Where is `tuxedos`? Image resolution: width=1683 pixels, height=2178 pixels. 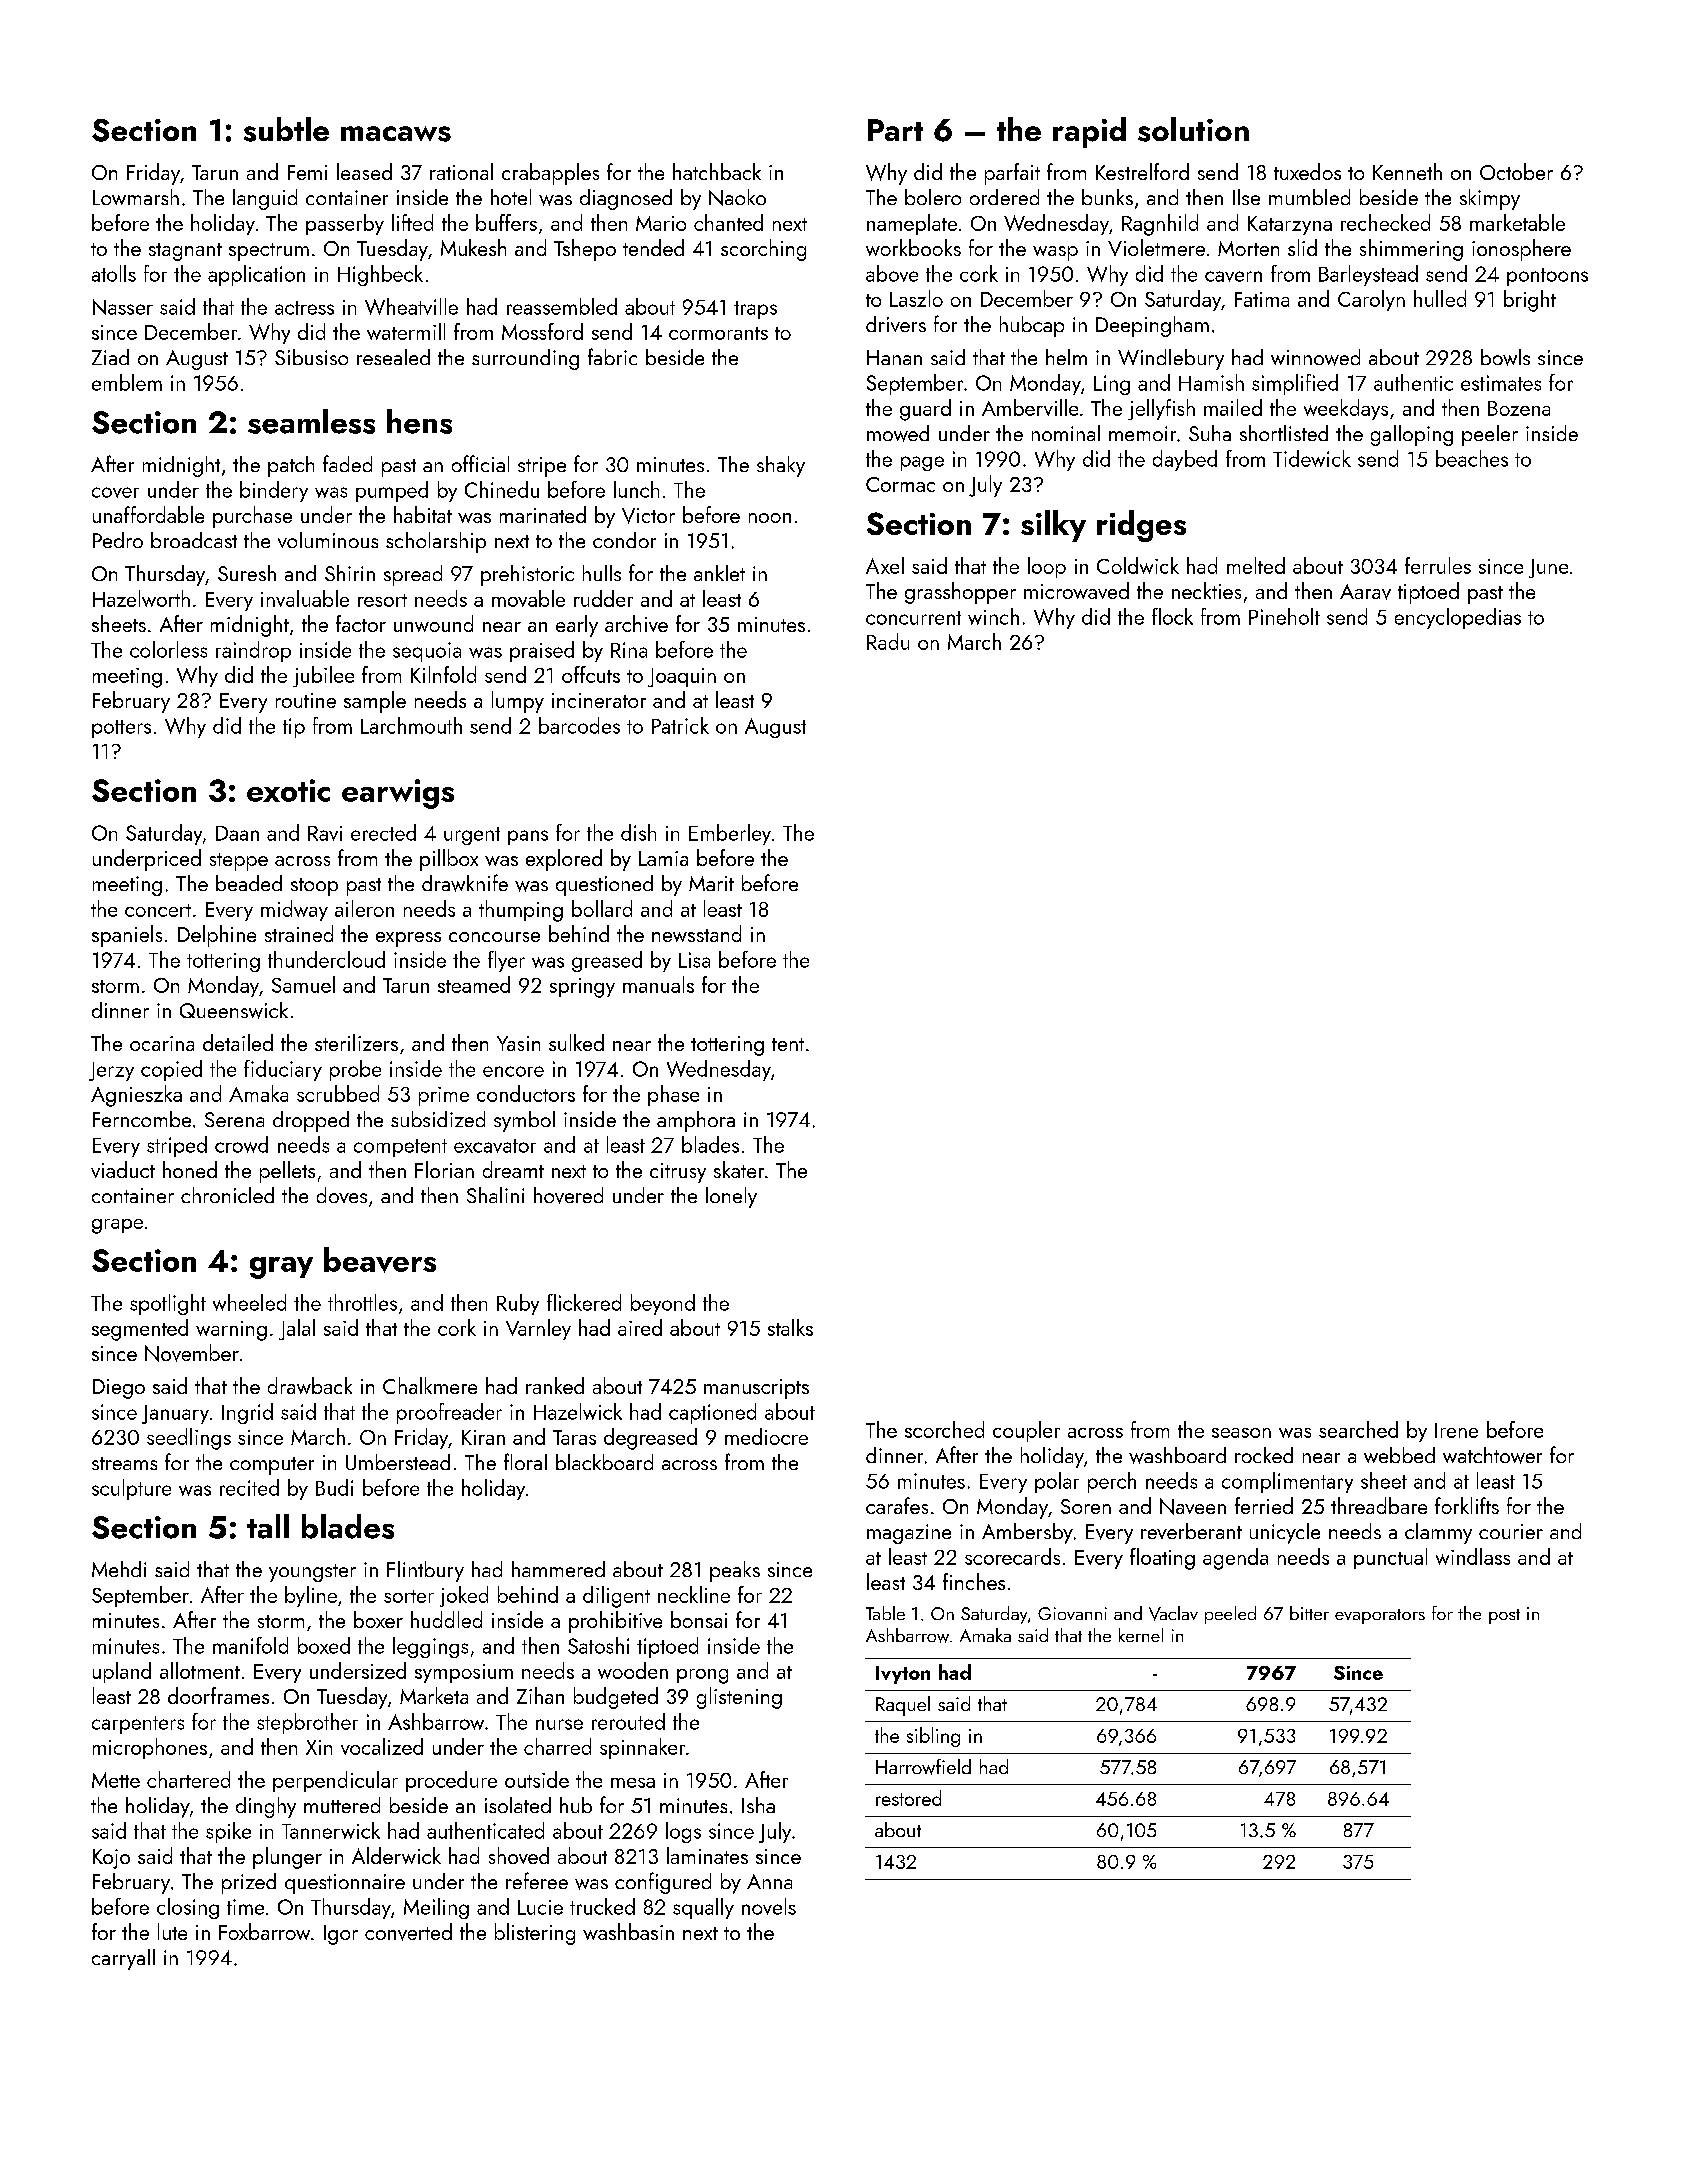
tuxedos is located at coordinates (1307, 171).
